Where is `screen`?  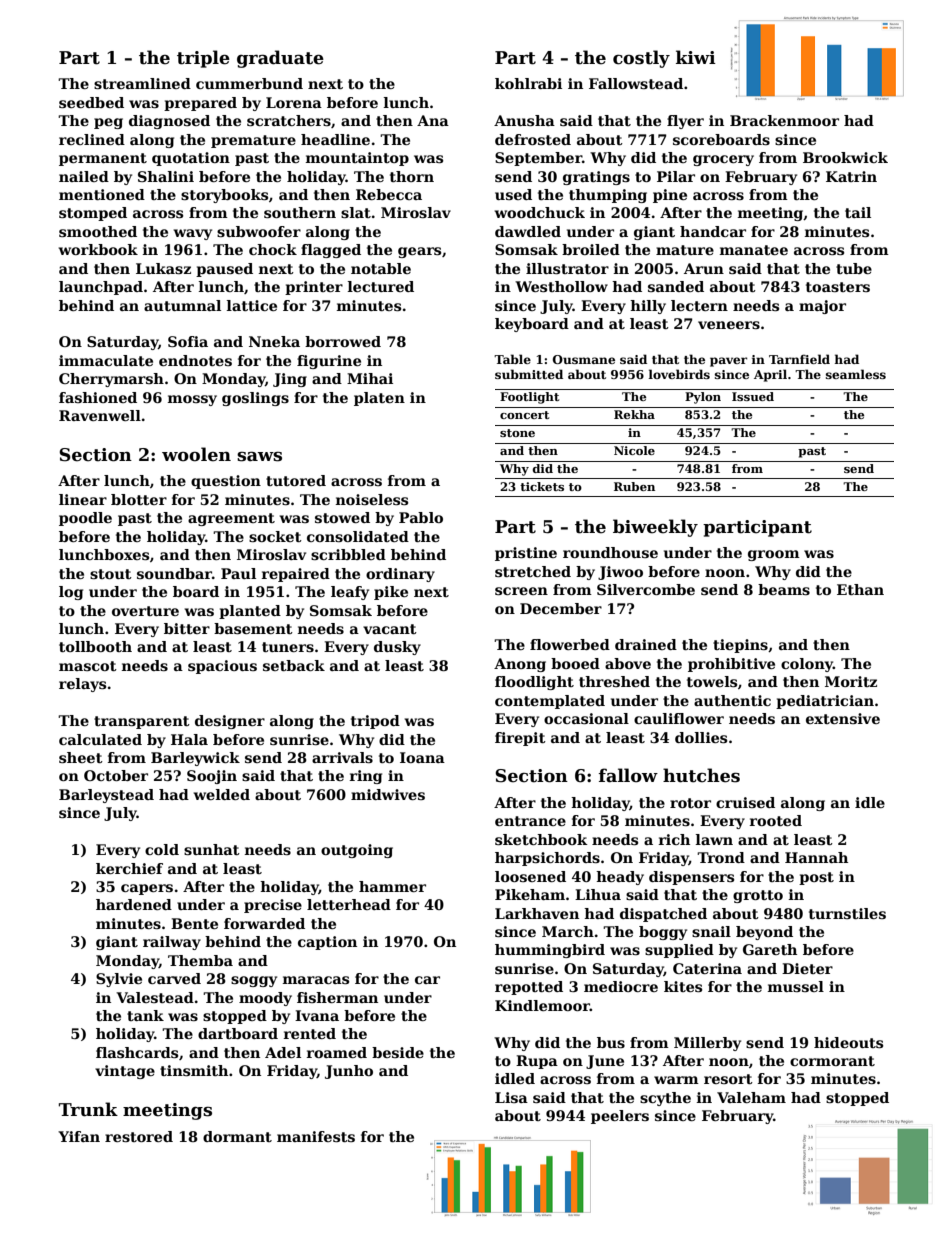
screen is located at coordinates (521, 591).
